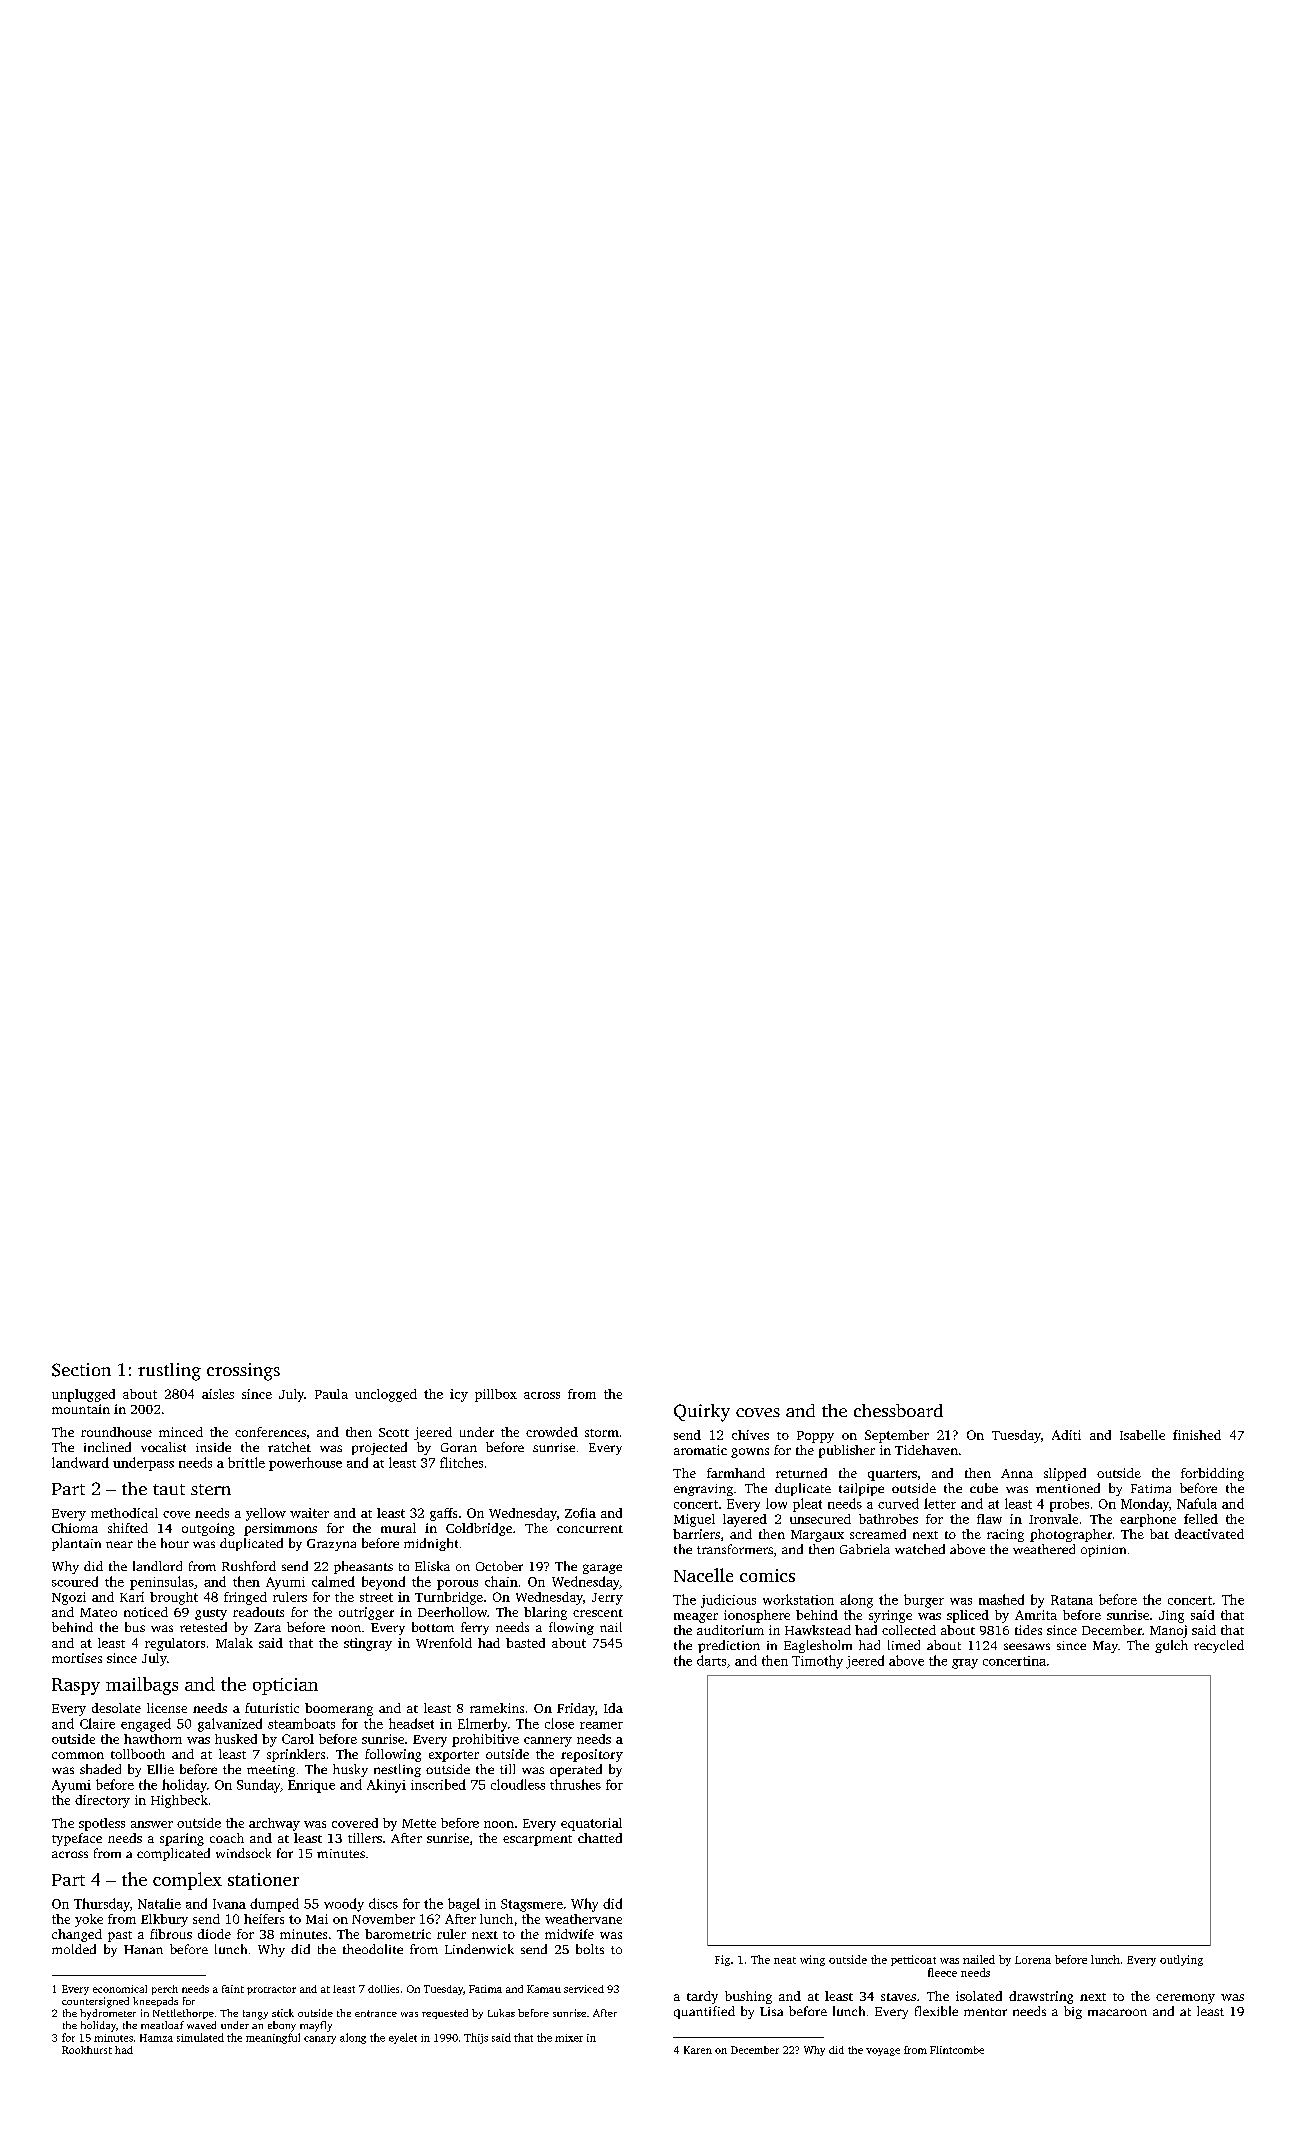  I want to click on Quirky, so click(702, 1413).
